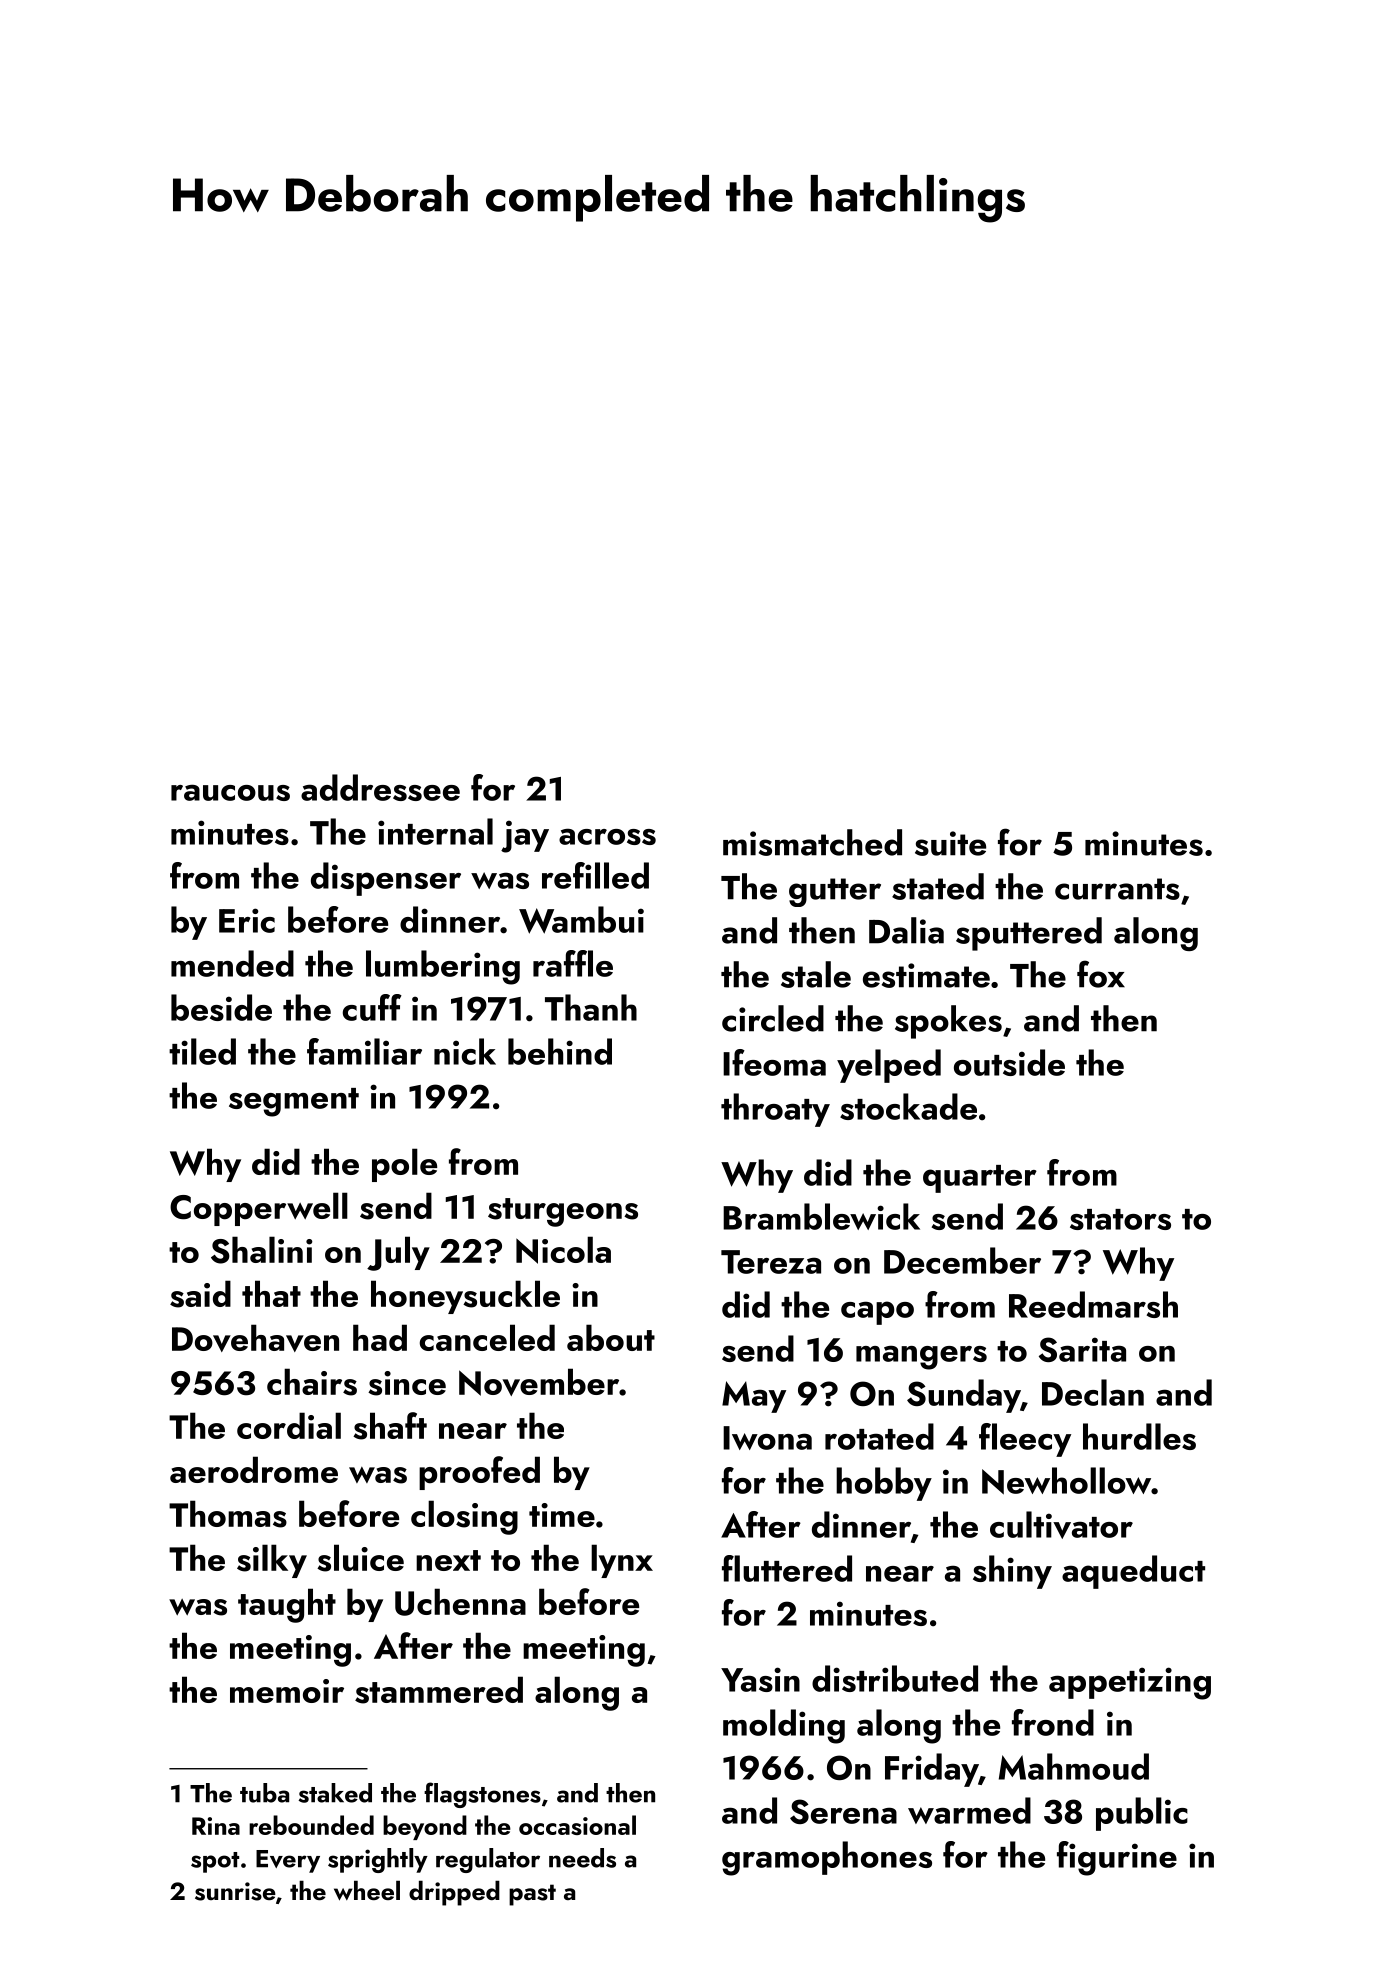  What do you see at coordinates (272, 1561) in the page?
I see `silky` at bounding box center [272, 1561].
